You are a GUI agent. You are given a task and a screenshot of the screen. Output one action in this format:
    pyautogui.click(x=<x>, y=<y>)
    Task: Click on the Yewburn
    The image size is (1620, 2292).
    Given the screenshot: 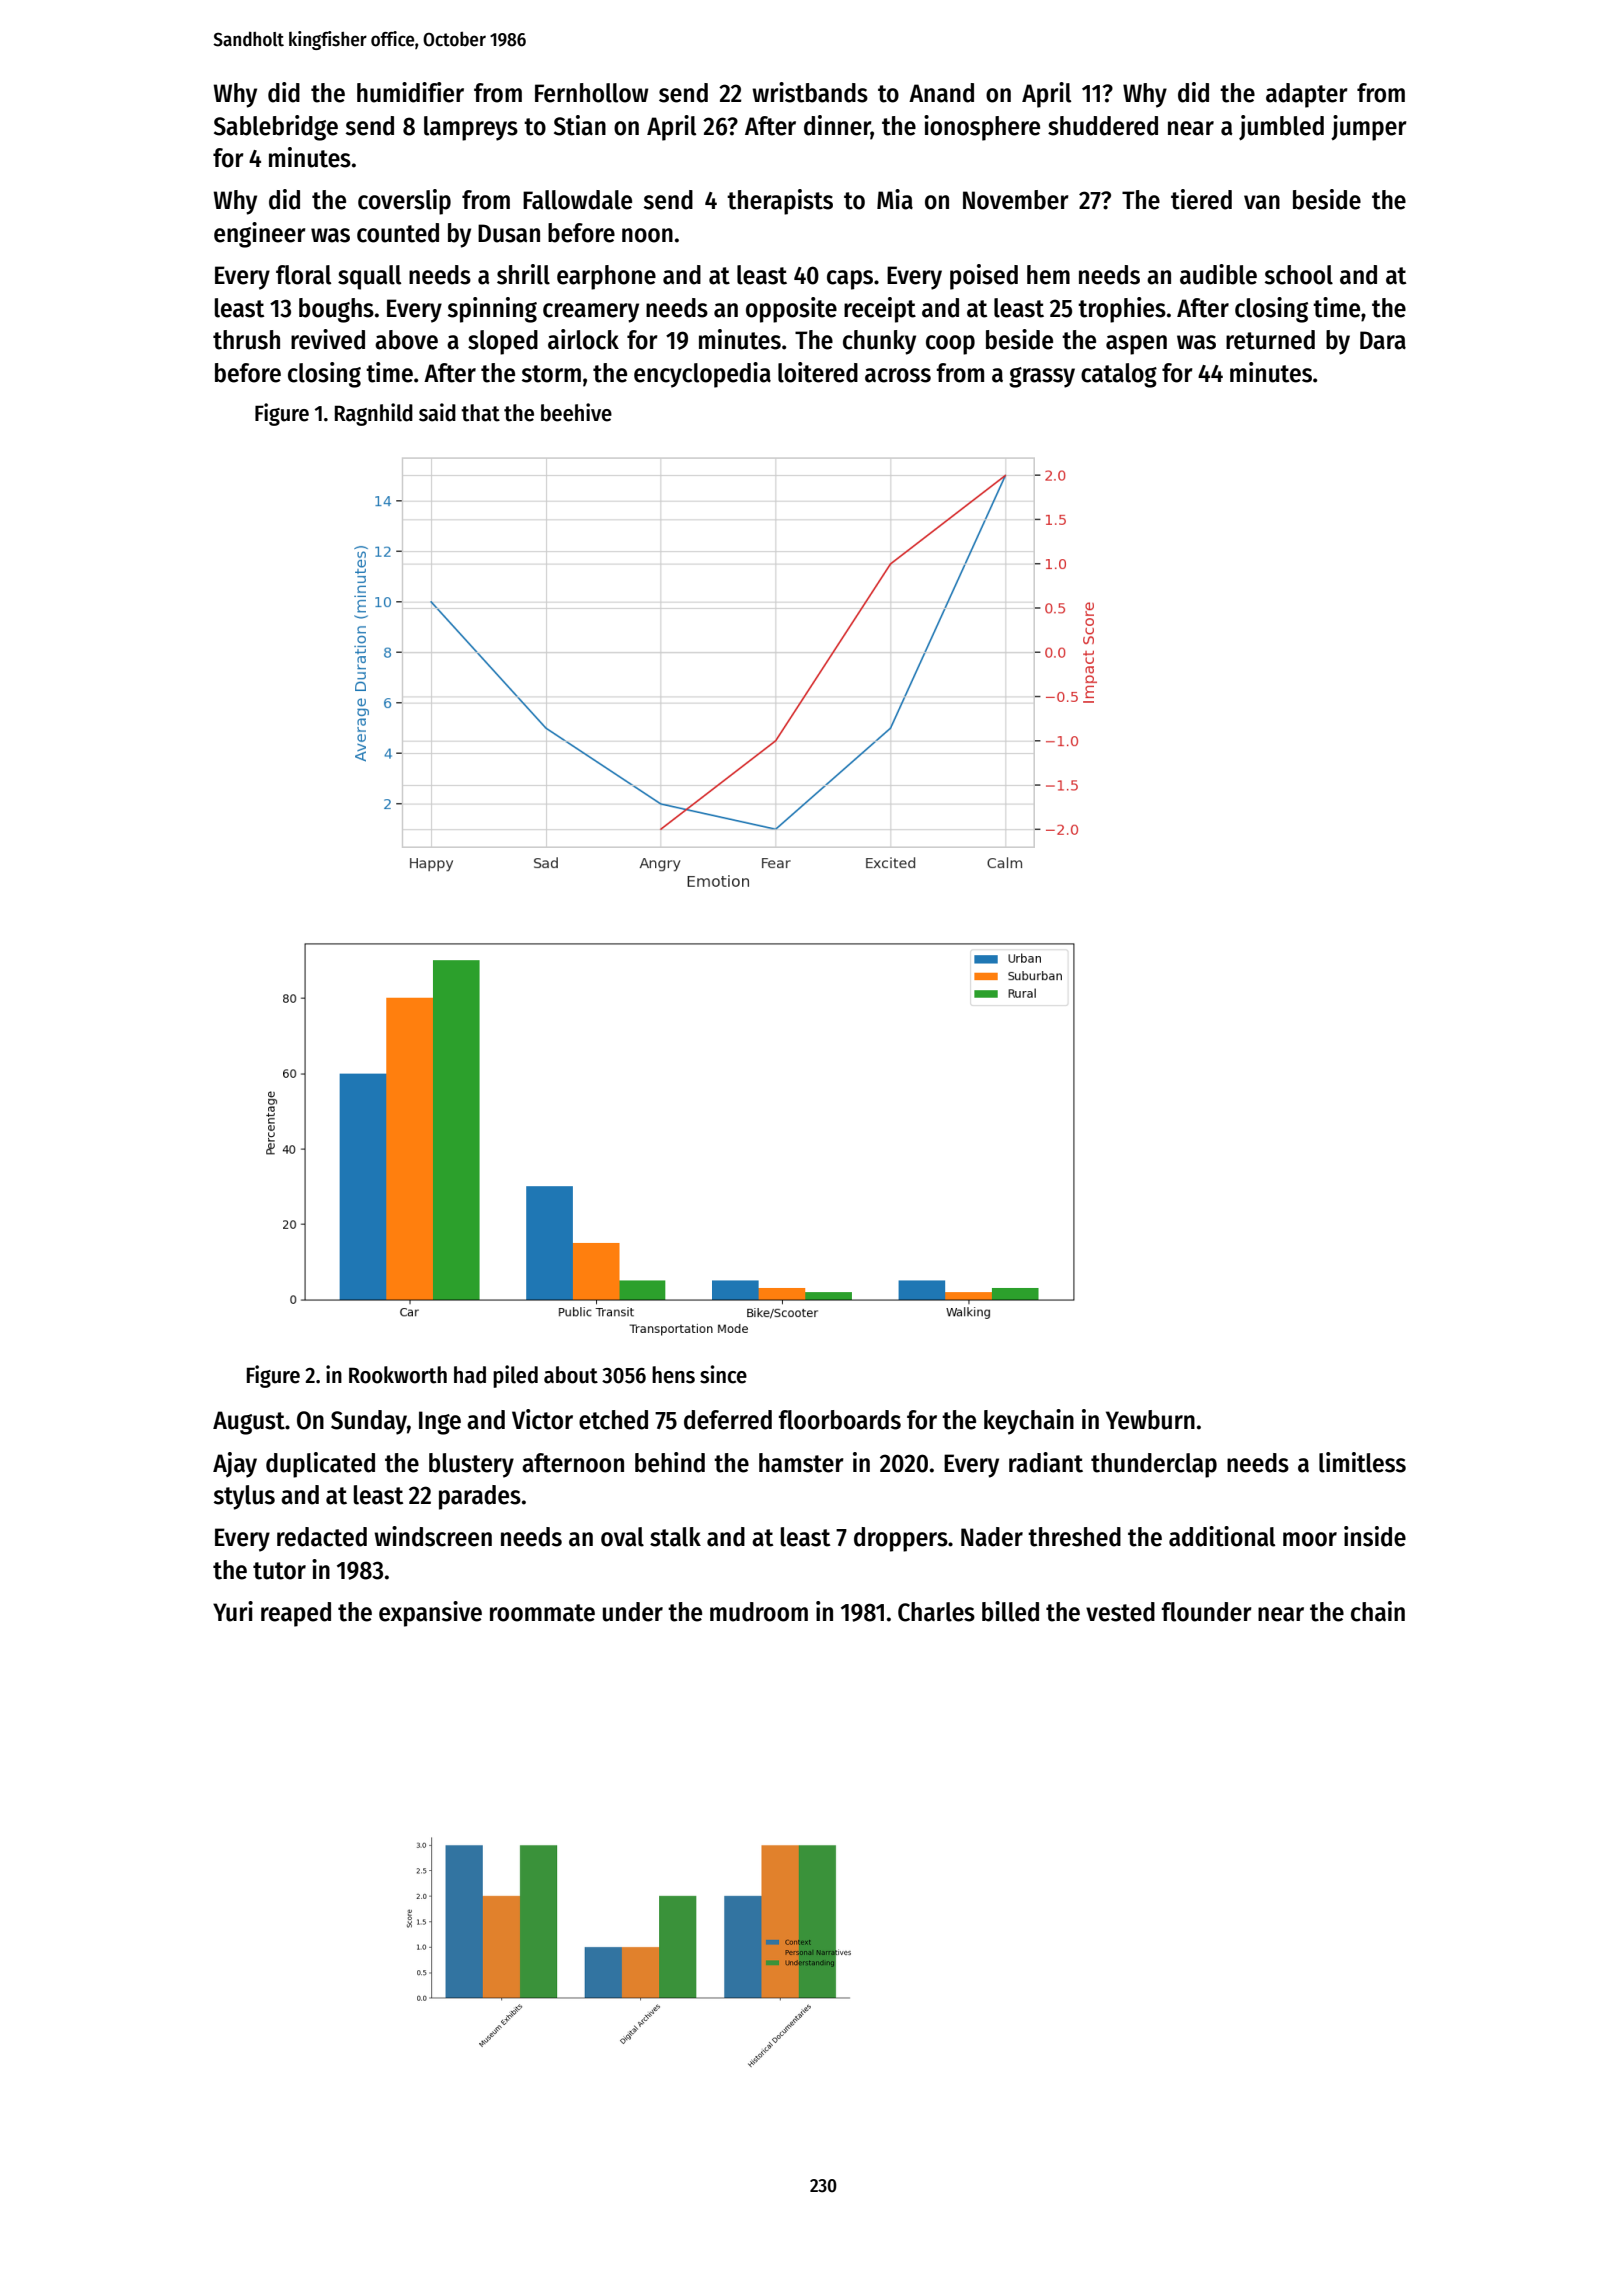 What is the action you would take?
    pyautogui.click(x=1150, y=1420)
